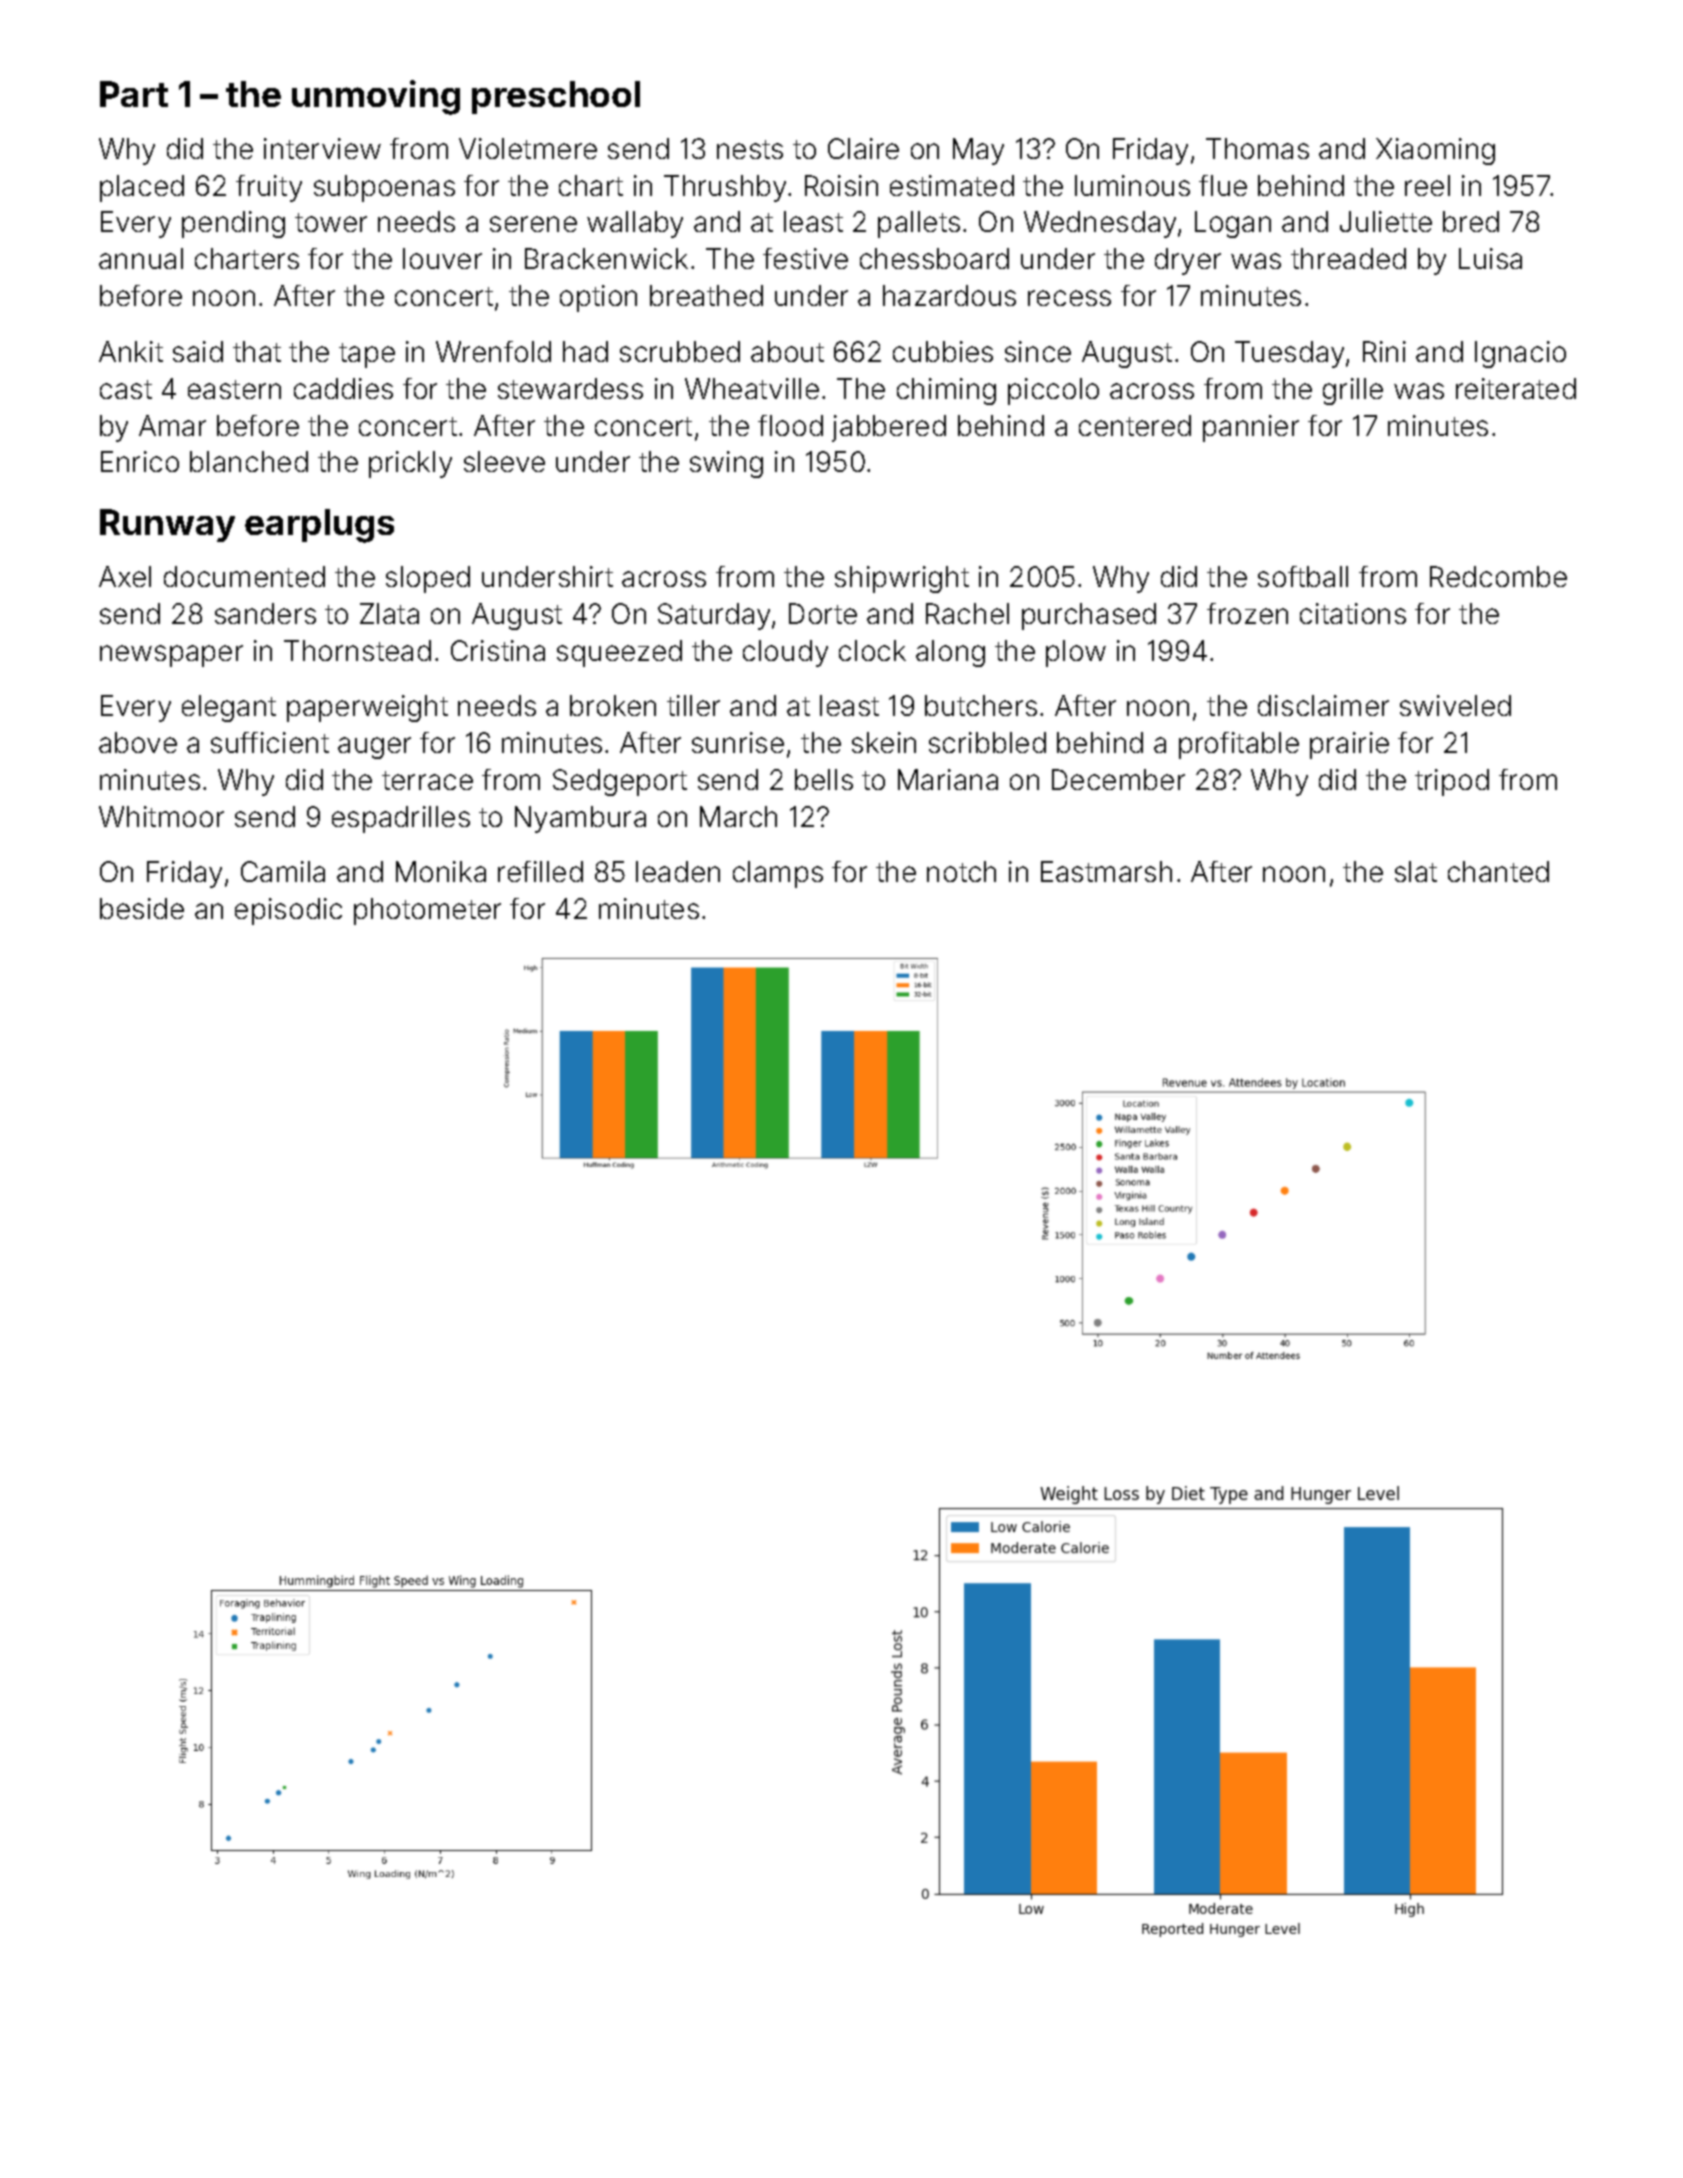  I want to click on cast, so click(126, 389).
